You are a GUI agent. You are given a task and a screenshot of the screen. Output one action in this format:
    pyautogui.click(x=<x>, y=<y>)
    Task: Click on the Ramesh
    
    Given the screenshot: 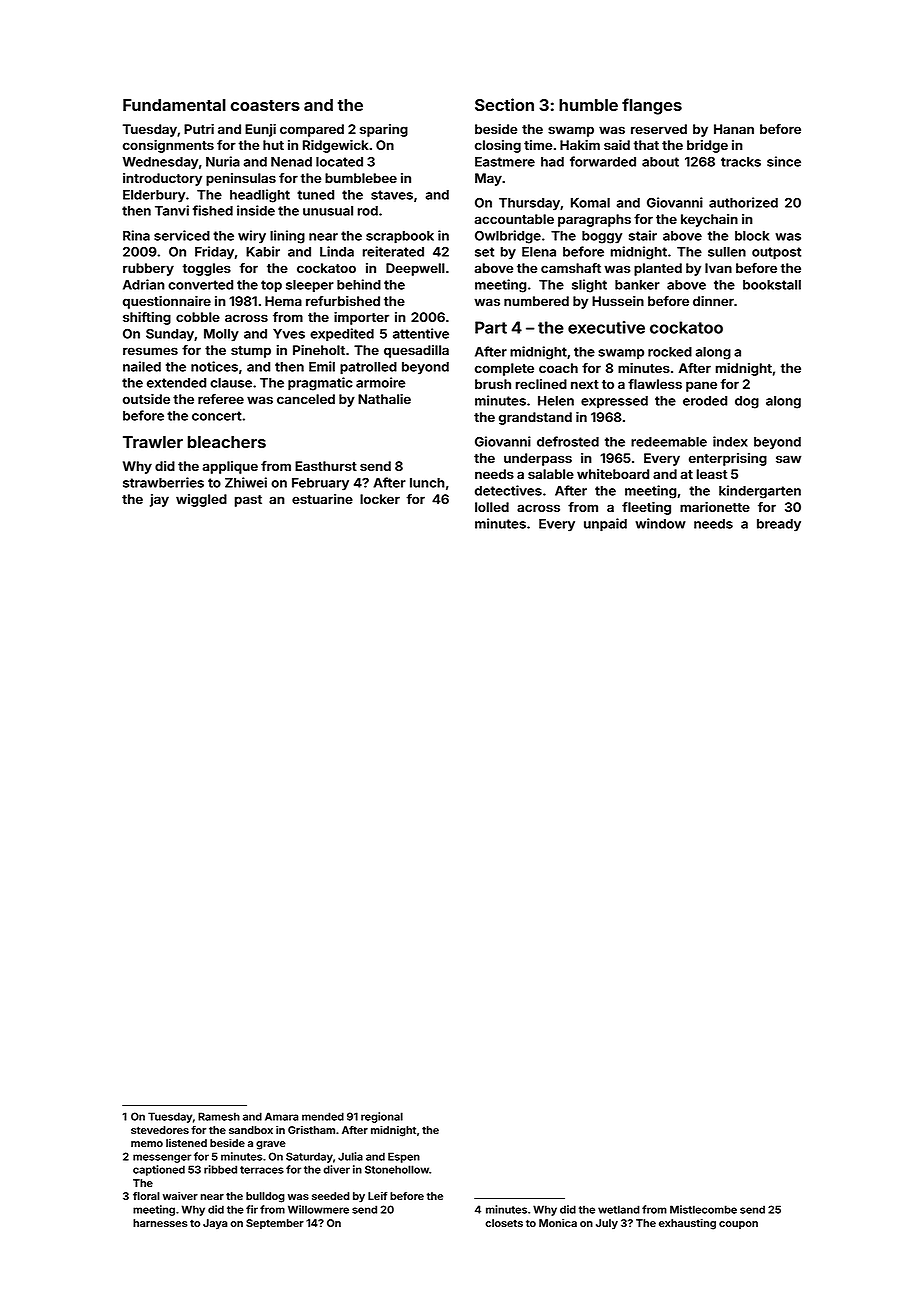 What is the action you would take?
    pyautogui.click(x=219, y=1116)
